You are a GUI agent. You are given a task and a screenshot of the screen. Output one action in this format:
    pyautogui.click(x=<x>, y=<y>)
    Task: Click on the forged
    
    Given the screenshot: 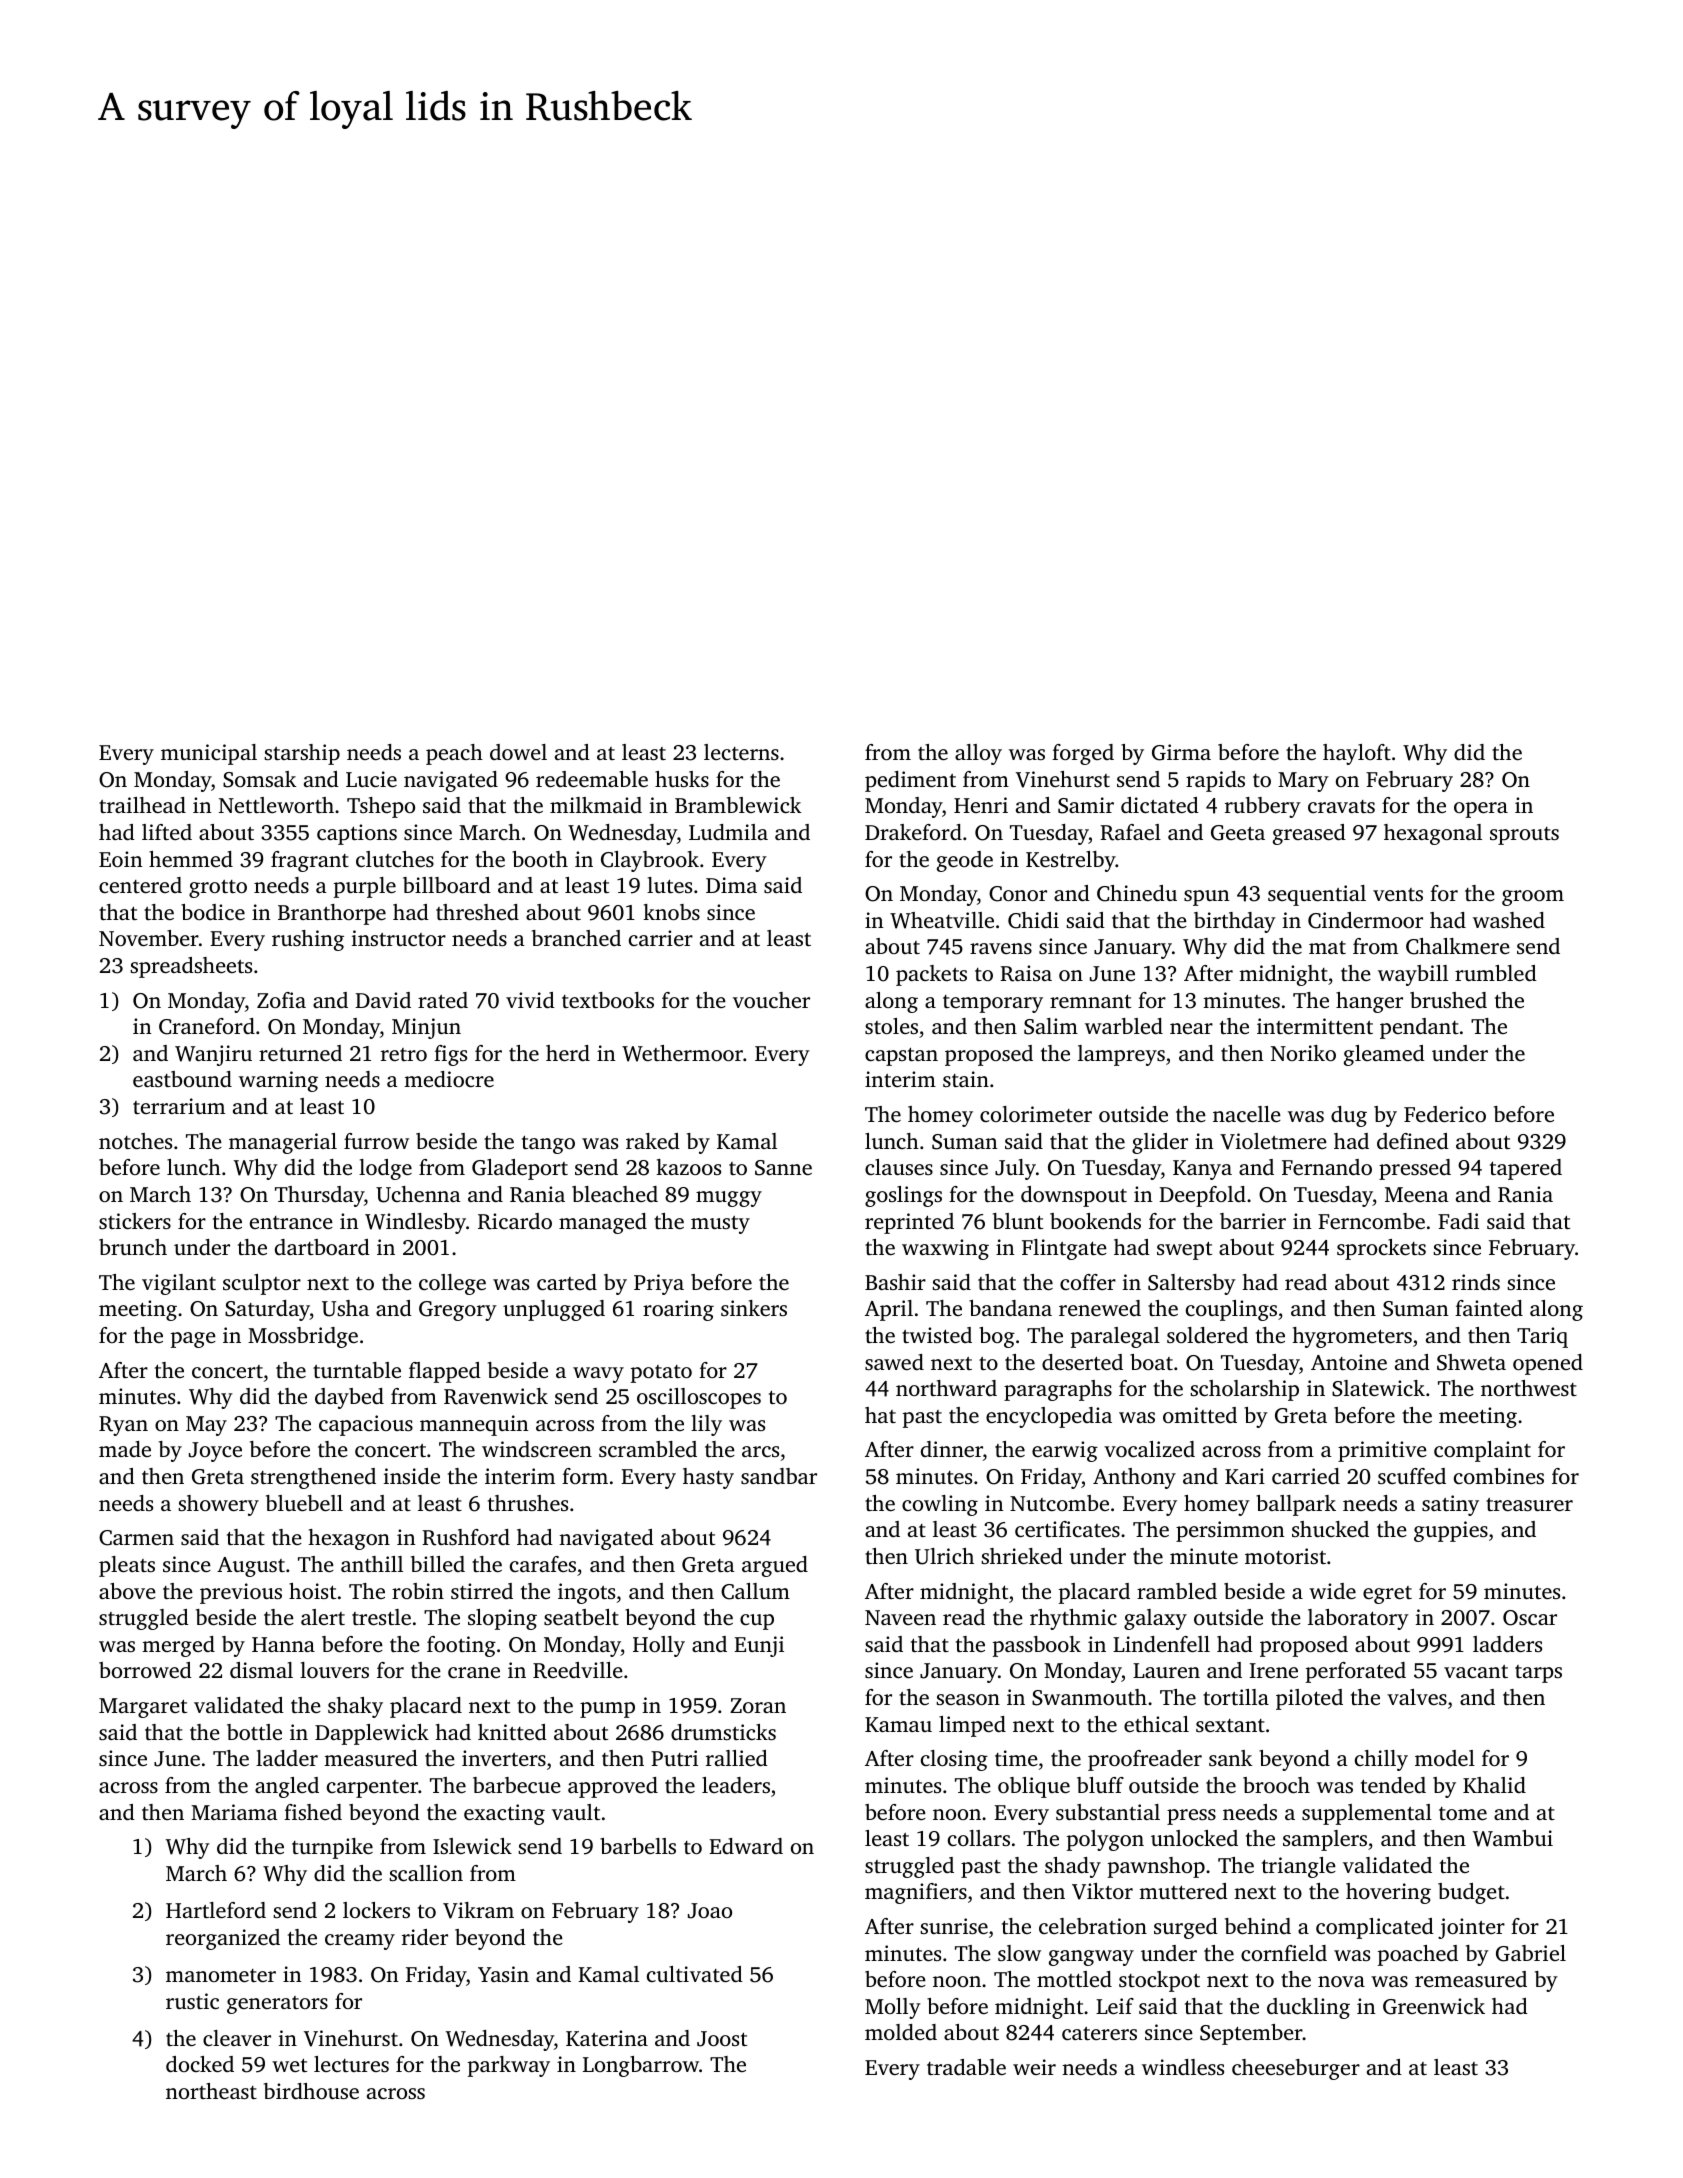 What is the action you would take?
    pyautogui.click(x=1083, y=754)
